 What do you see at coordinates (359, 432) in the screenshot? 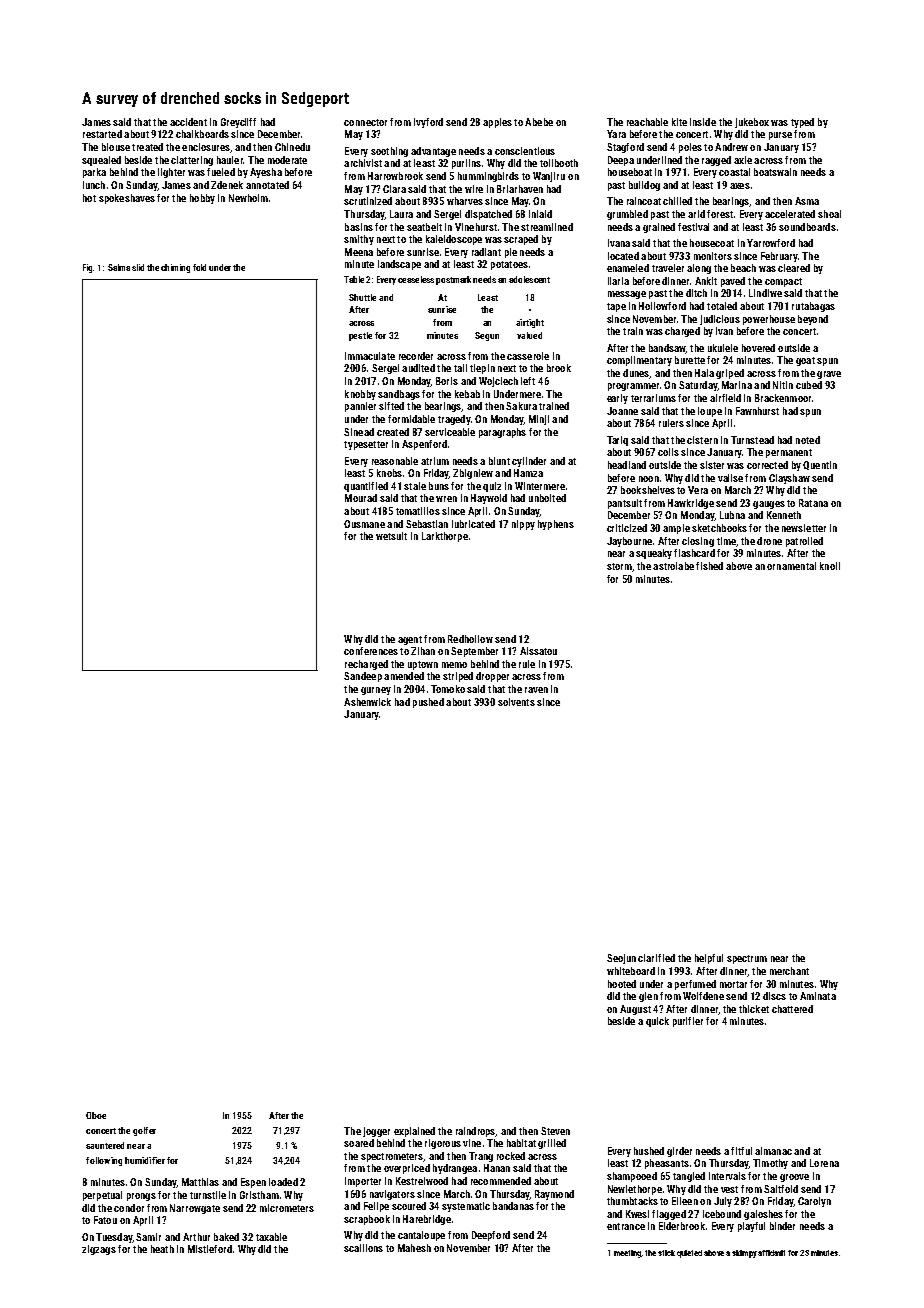
I see `Sinead` at bounding box center [359, 432].
